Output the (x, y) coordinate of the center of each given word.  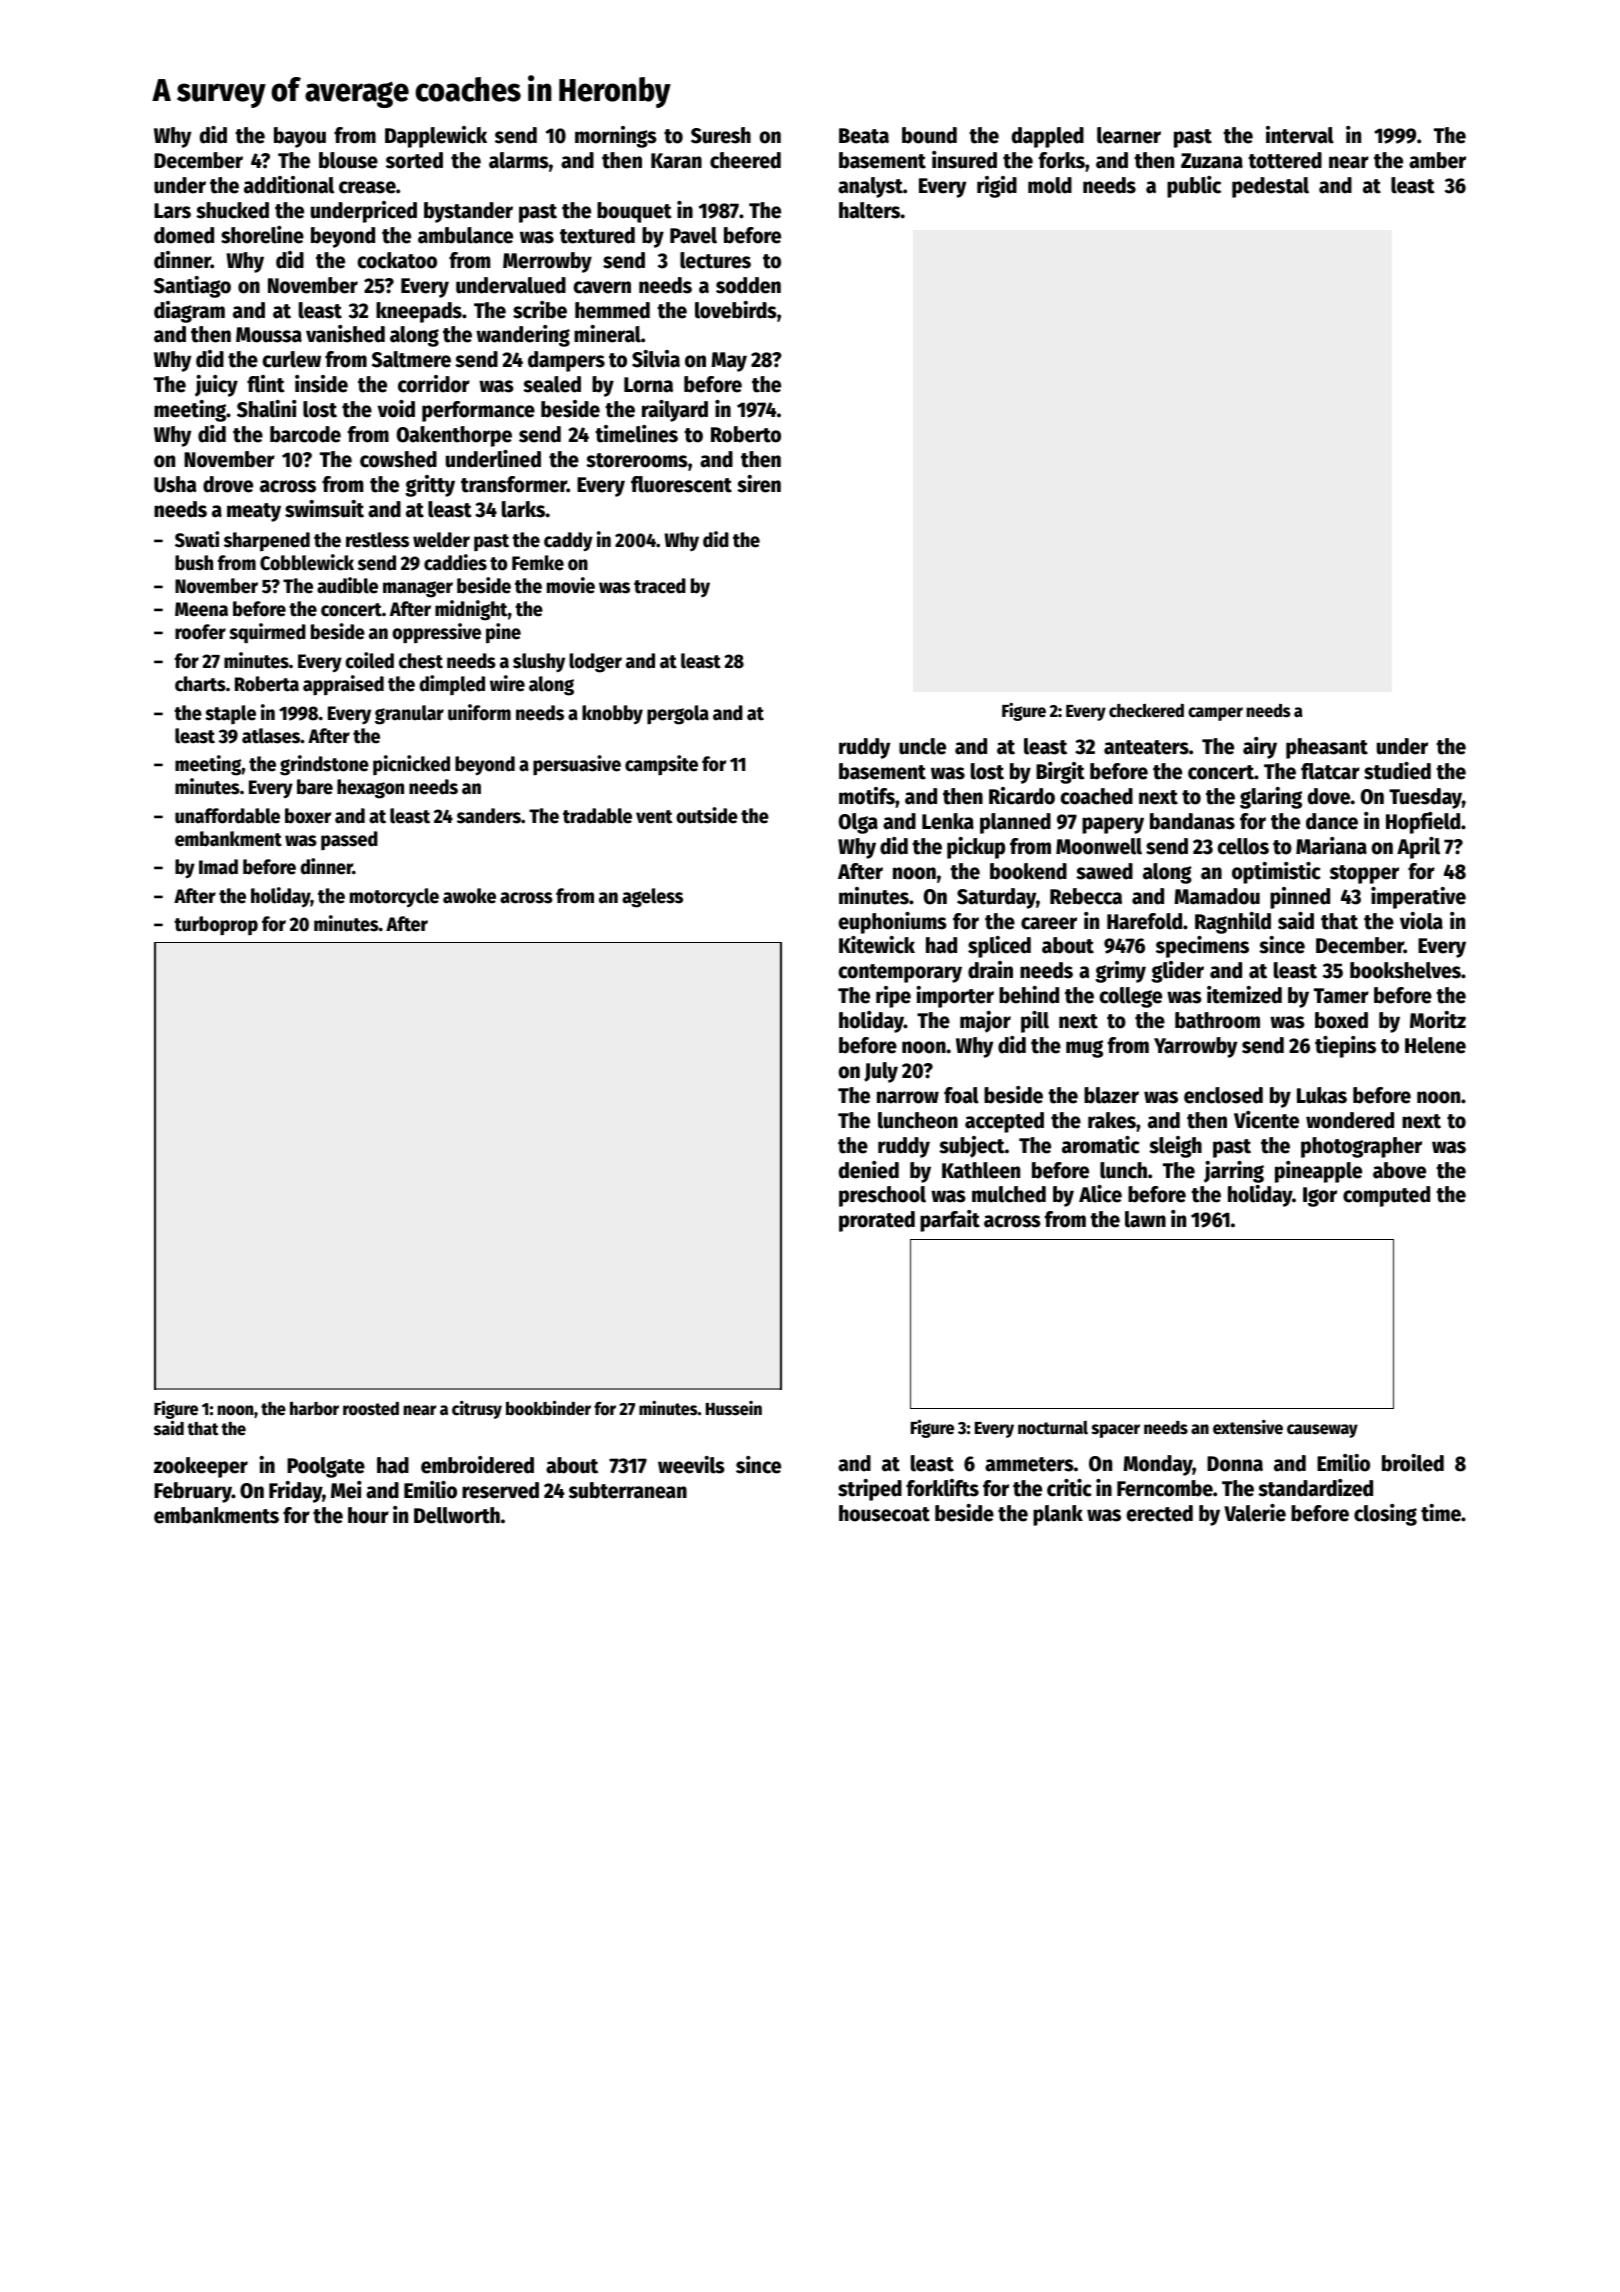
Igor (1320, 1197)
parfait (950, 1221)
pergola (678, 715)
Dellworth (457, 1515)
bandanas (1192, 821)
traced (660, 586)
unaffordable (227, 816)
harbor (314, 1408)
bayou (300, 137)
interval (1300, 135)
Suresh (721, 135)
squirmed (267, 633)
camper (1215, 714)
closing (1385, 1515)
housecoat (884, 1513)
